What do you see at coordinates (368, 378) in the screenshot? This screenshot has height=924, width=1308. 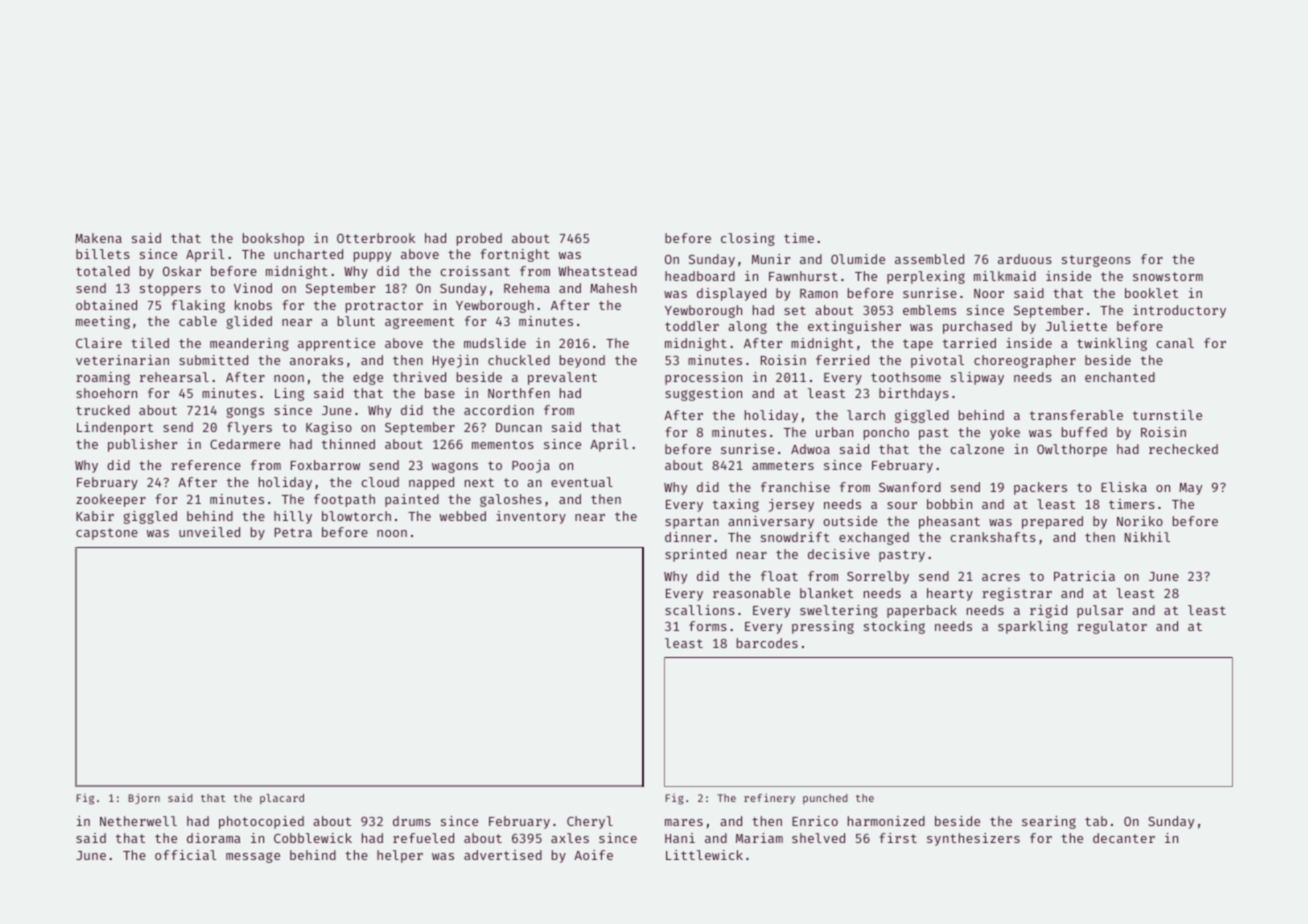 I see `edge` at bounding box center [368, 378].
